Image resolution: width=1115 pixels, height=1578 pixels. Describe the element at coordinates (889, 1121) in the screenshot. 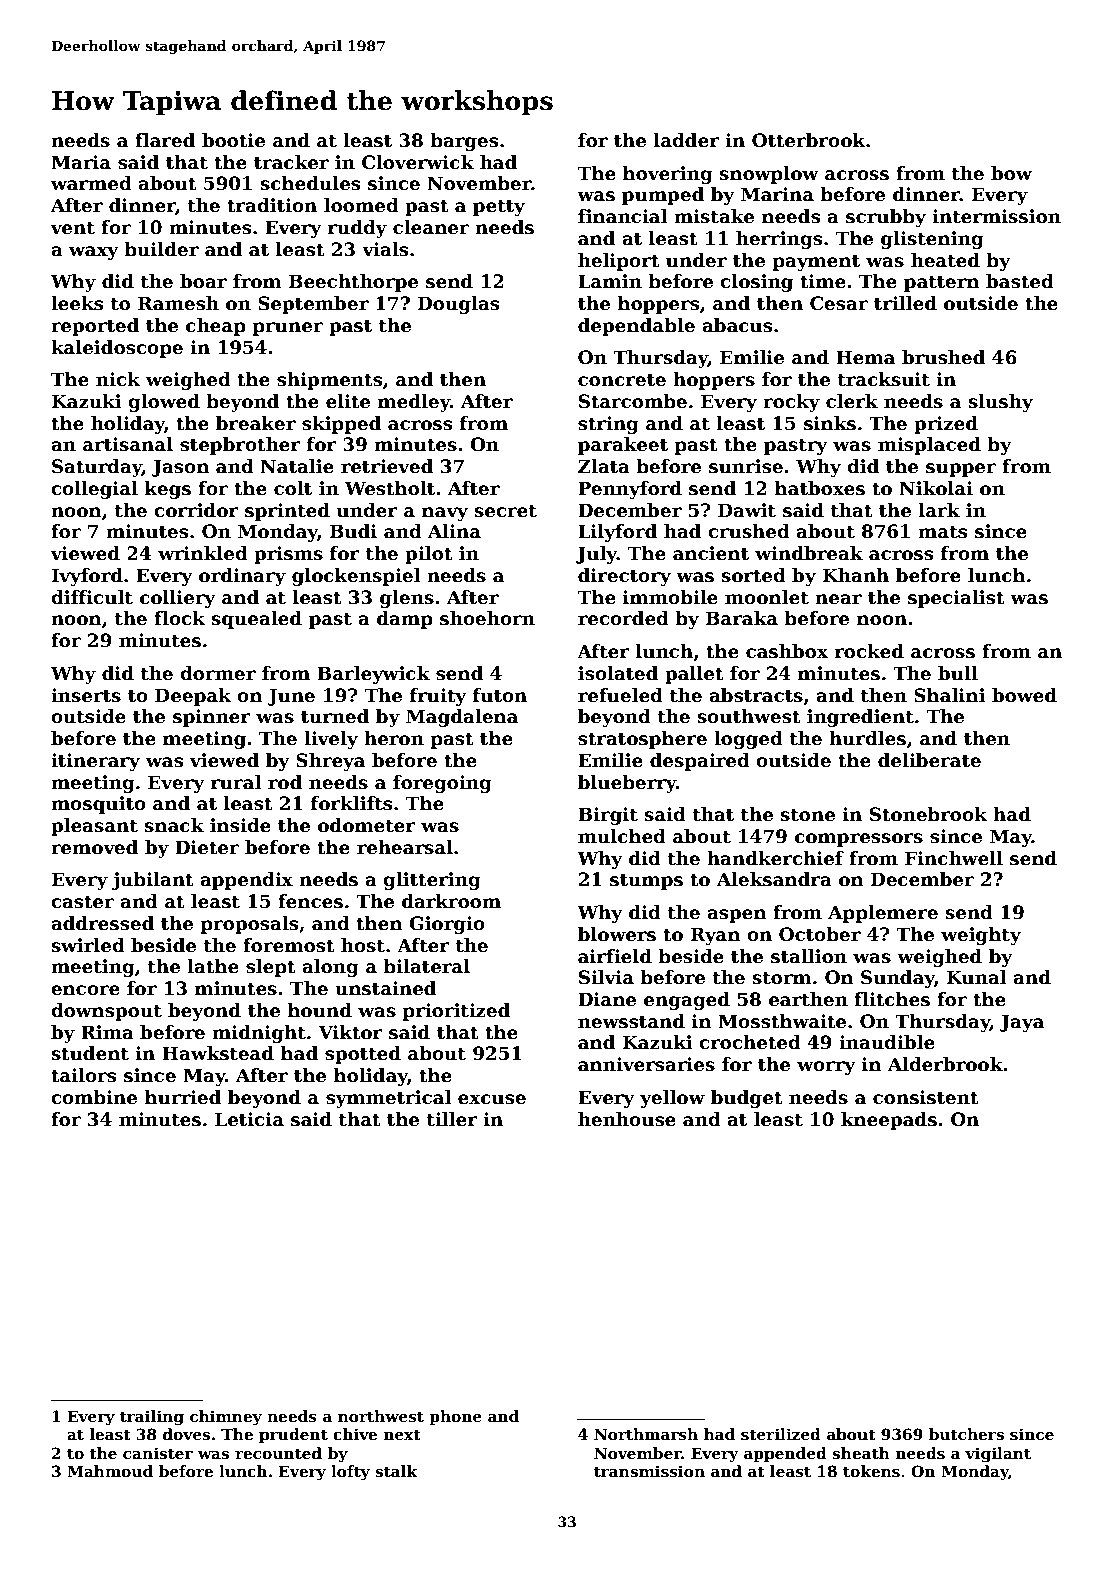

I see `kneepads` at that location.
